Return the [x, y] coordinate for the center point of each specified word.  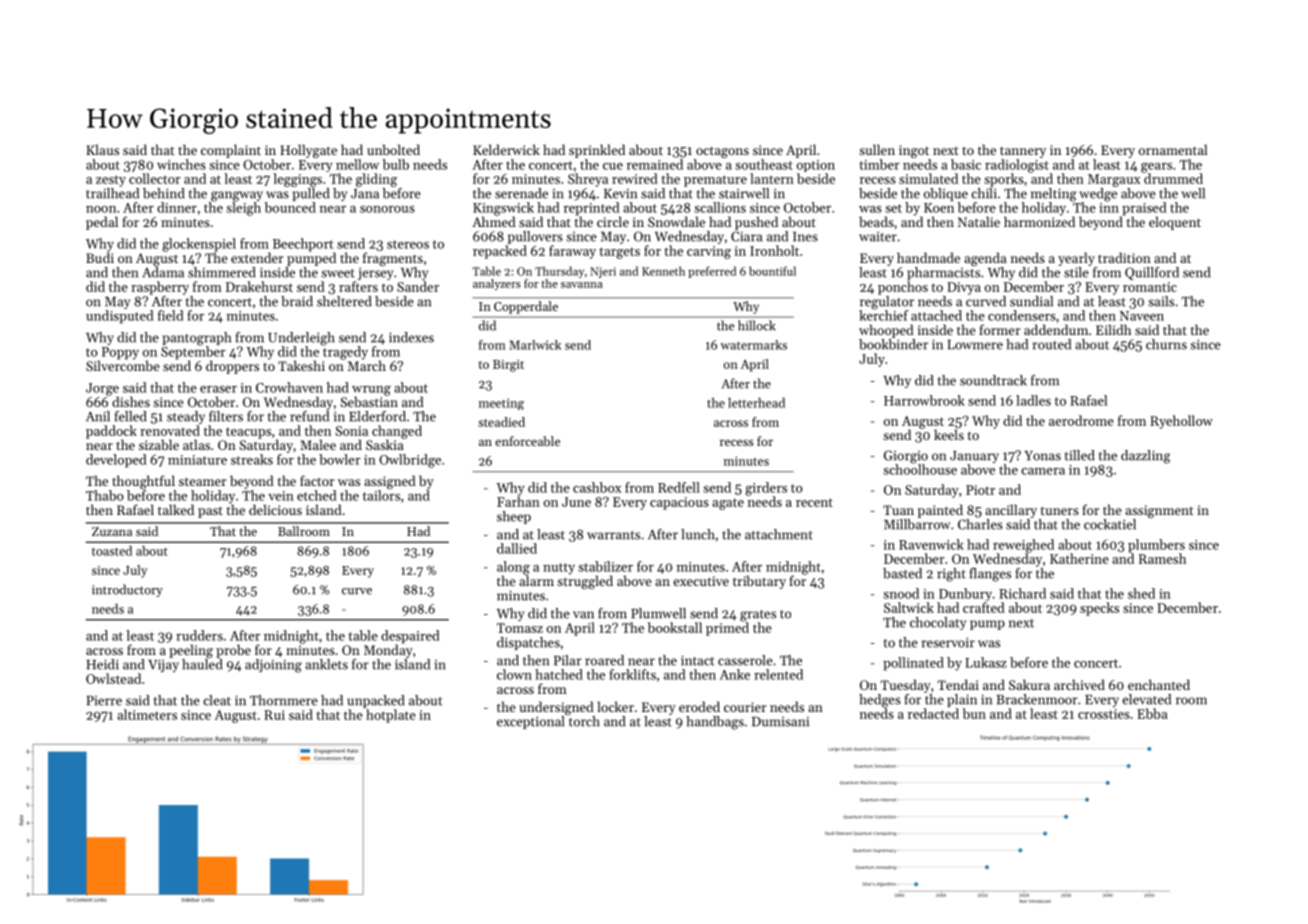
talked [176, 509]
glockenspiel [199, 245]
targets [619, 253]
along [513, 568]
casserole [745, 660]
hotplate [391, 716]
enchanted [1159, 684]
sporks [1004, 180]
